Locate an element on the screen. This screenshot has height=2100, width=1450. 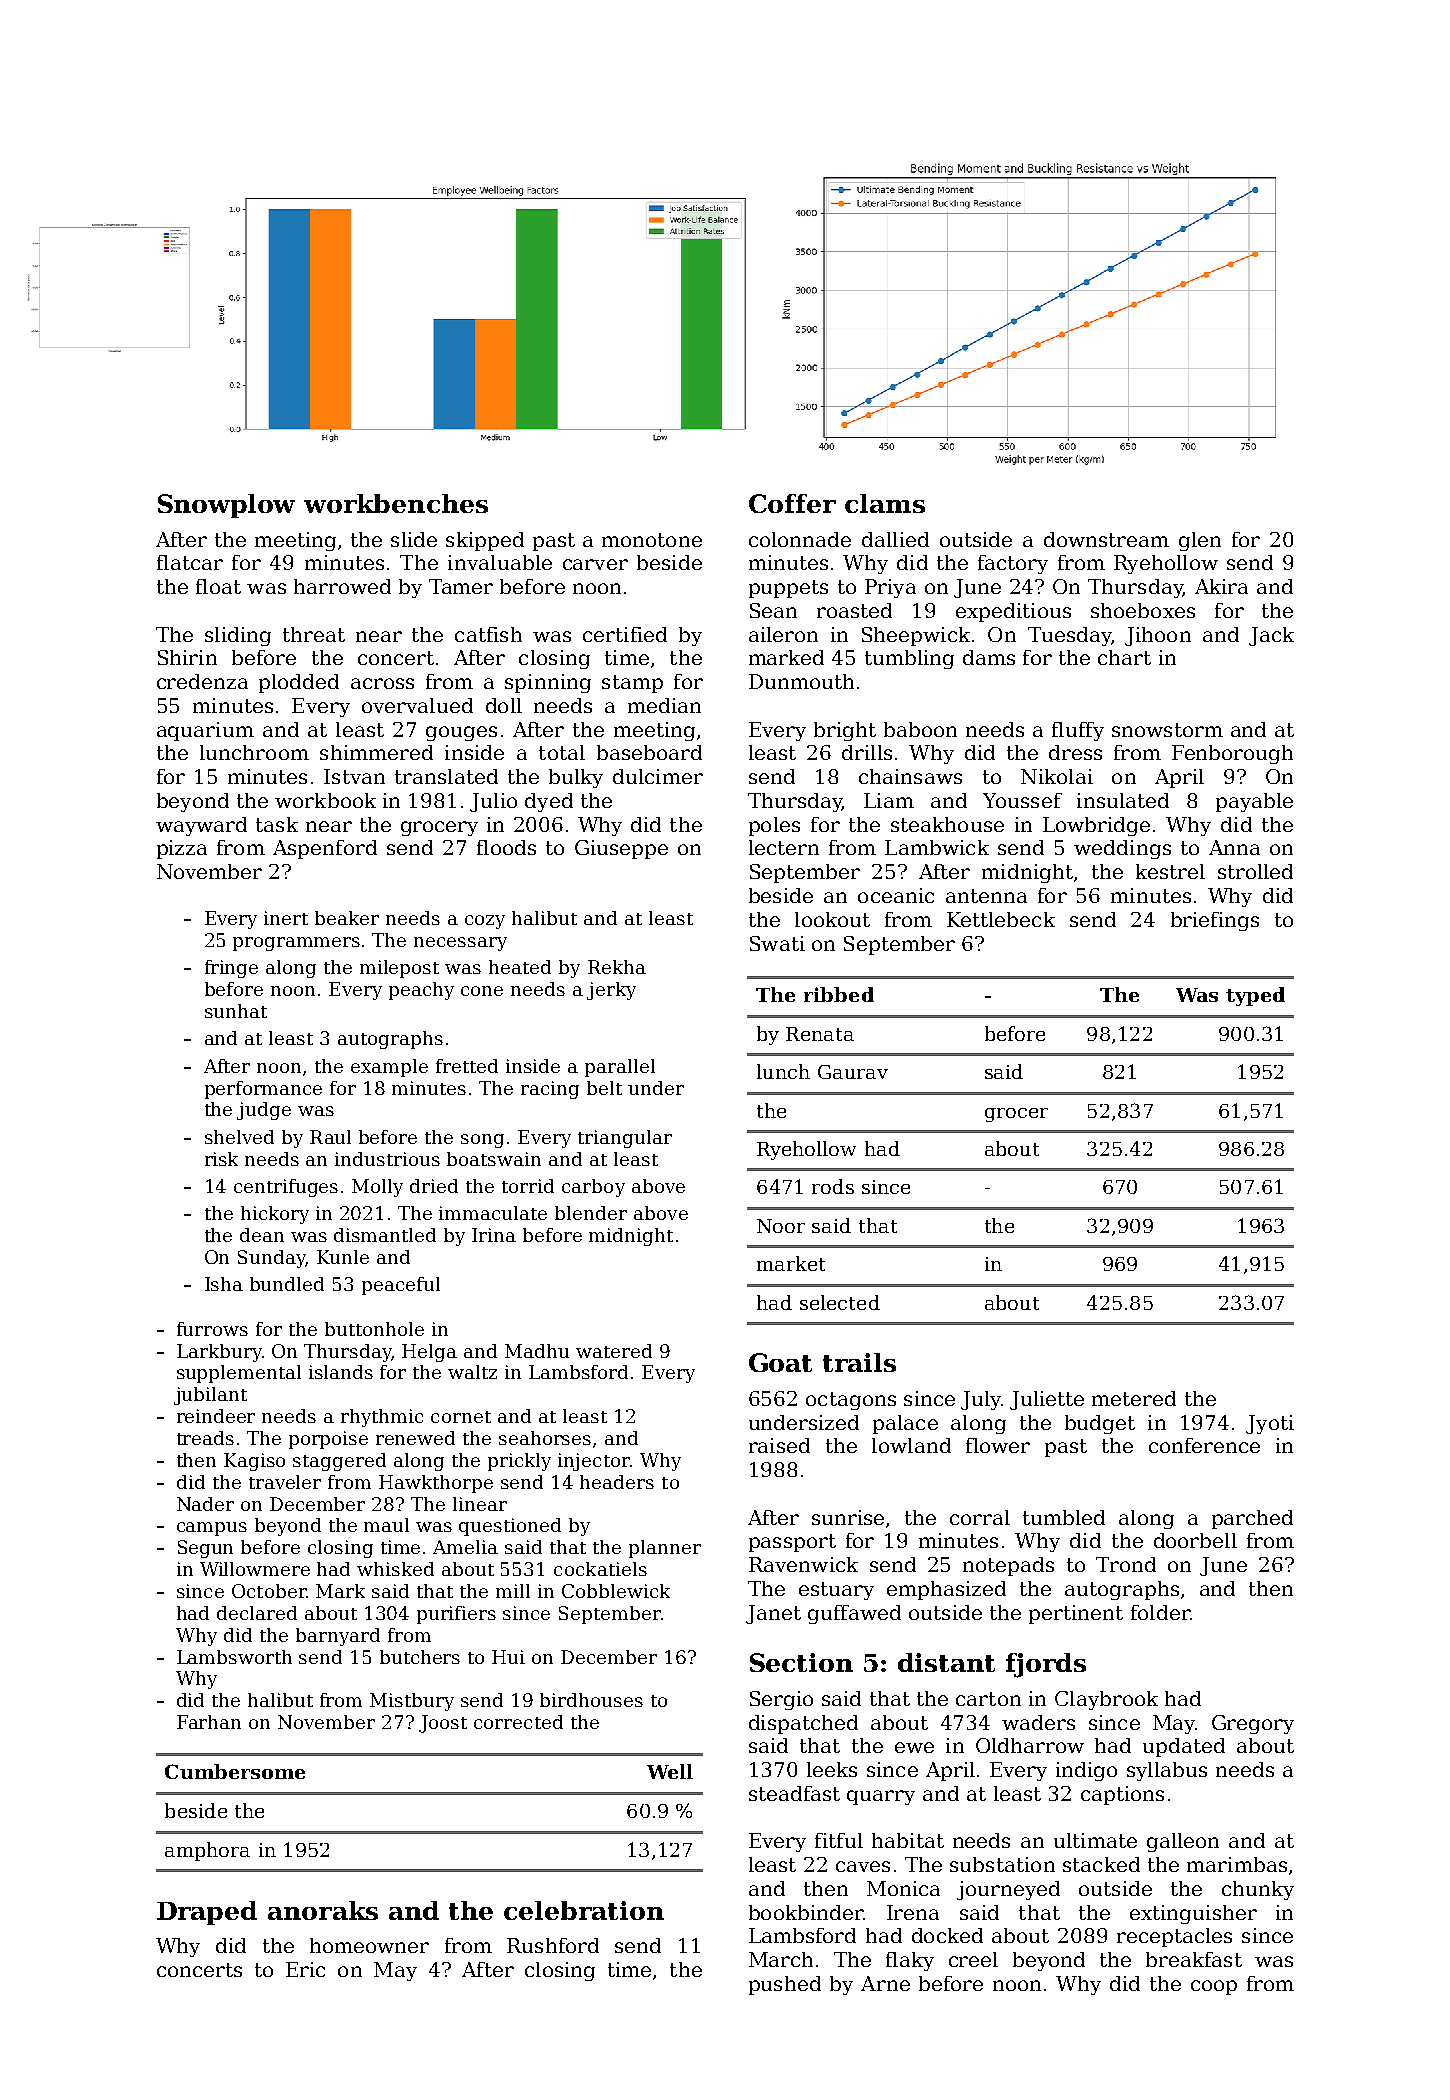
coop is located at coordinates (1214, 1987).
